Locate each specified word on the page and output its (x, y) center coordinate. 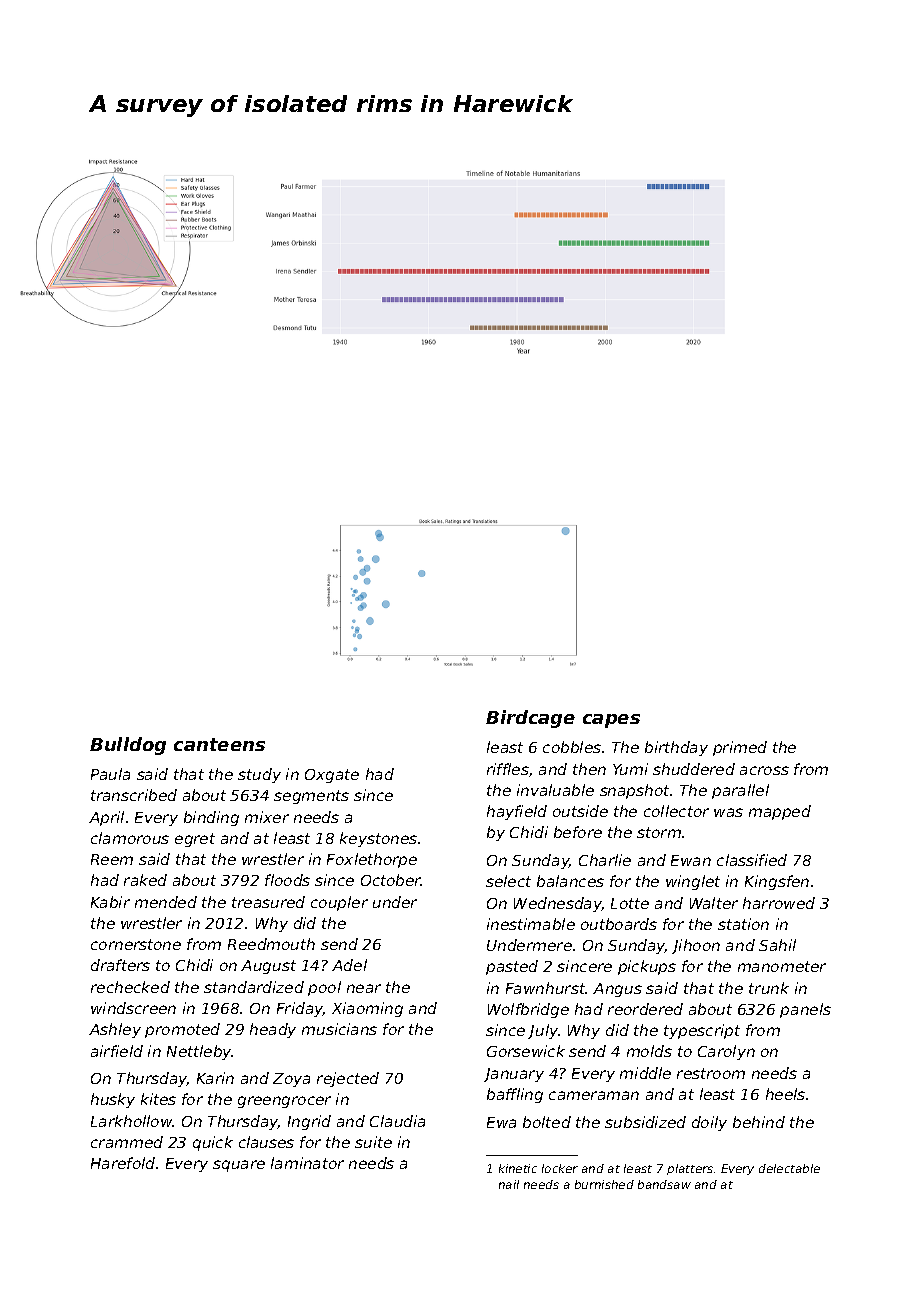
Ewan (691, 860)
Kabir (110, 902)
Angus (617, 990)
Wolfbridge (528, 1010)
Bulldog (128, 746)
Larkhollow (132, 1121)
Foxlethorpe (372, 860)
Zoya (291, 1080)
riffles (508, 769)
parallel (740, 791)
